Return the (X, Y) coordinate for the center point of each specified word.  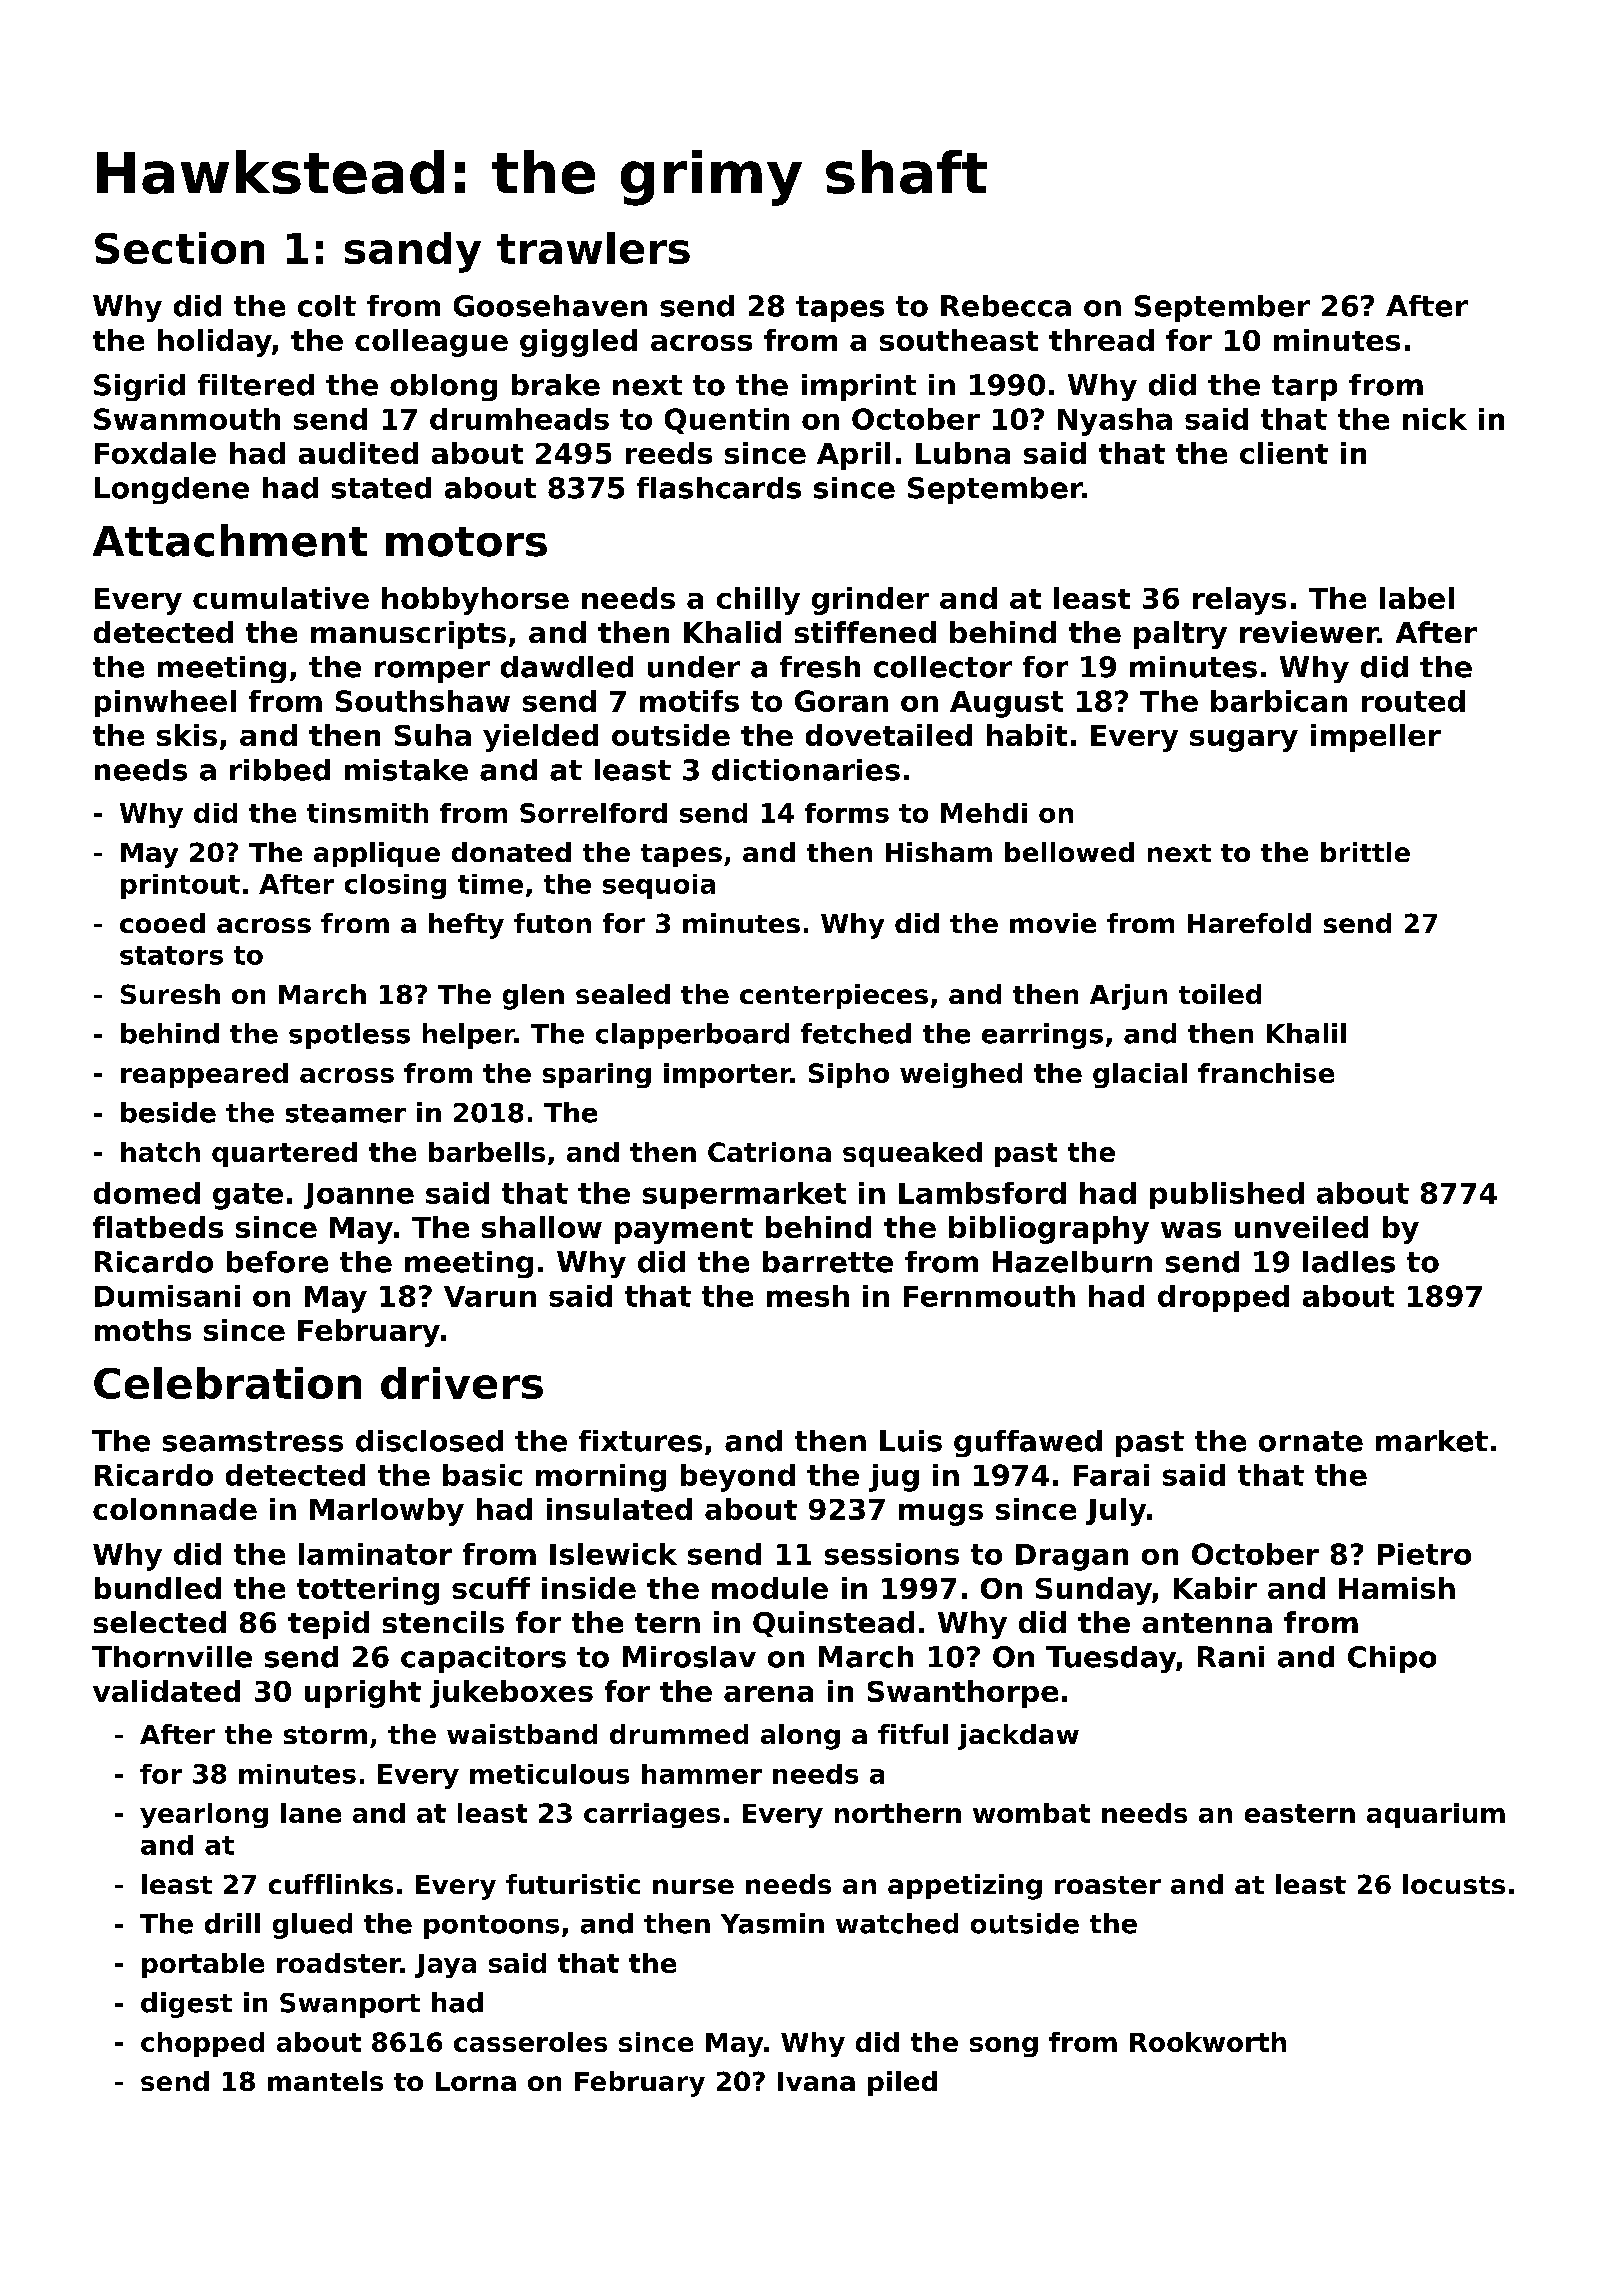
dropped (1223, 1298)
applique (377, 854)
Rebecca (1006, 306)
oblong (443, 387)
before (277, 1262)
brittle (1365, 852)
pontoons (491, 1927)
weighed (961, 1075)
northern (898, 1813)
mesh (808, 1296)
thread (1101, 340)
